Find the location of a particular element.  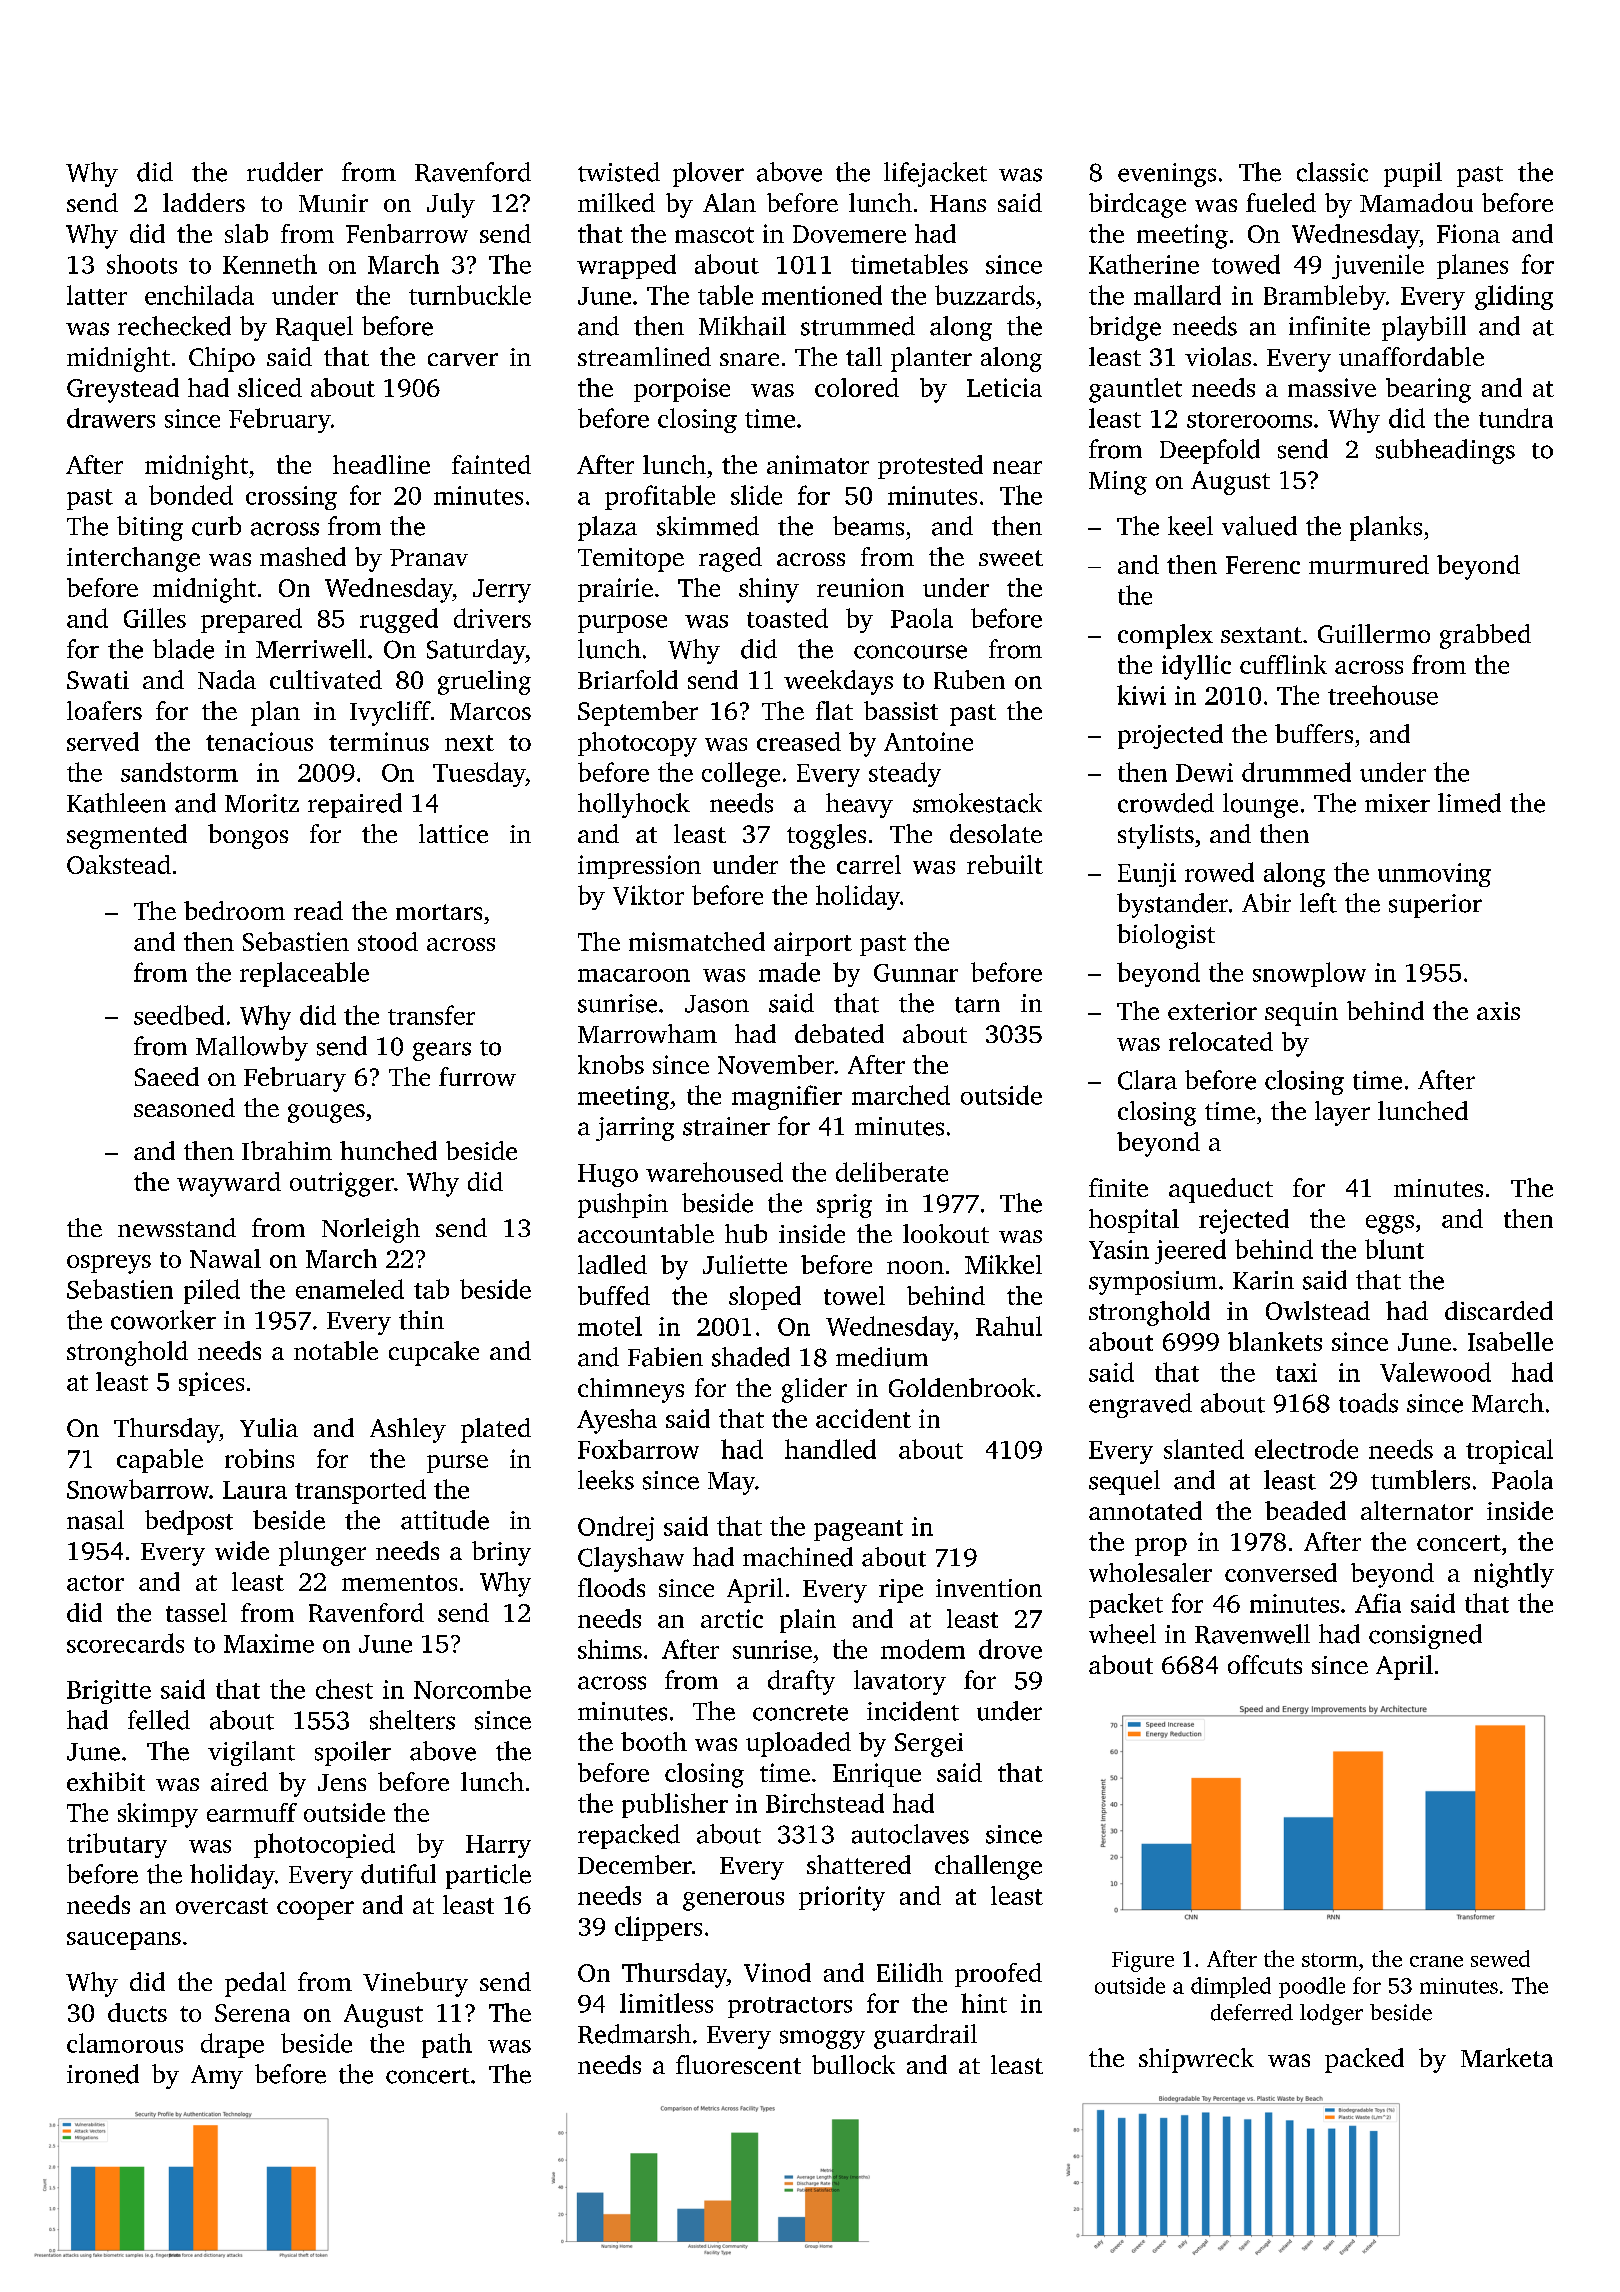

aqueduct is located at coordinates (1221, 1190).
